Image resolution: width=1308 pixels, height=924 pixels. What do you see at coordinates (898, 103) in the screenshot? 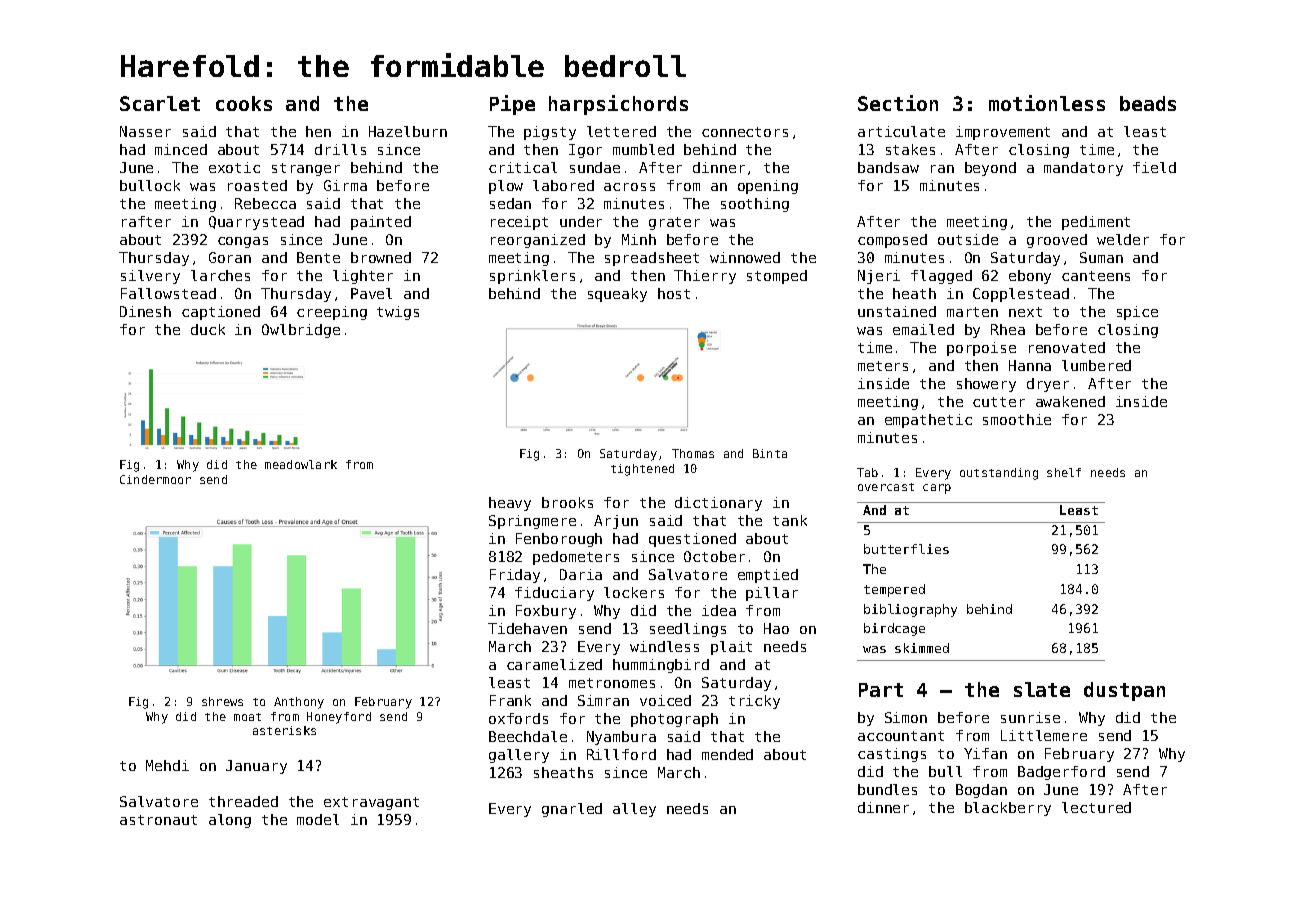
I see `Section` at bounding box center [898, 103].
